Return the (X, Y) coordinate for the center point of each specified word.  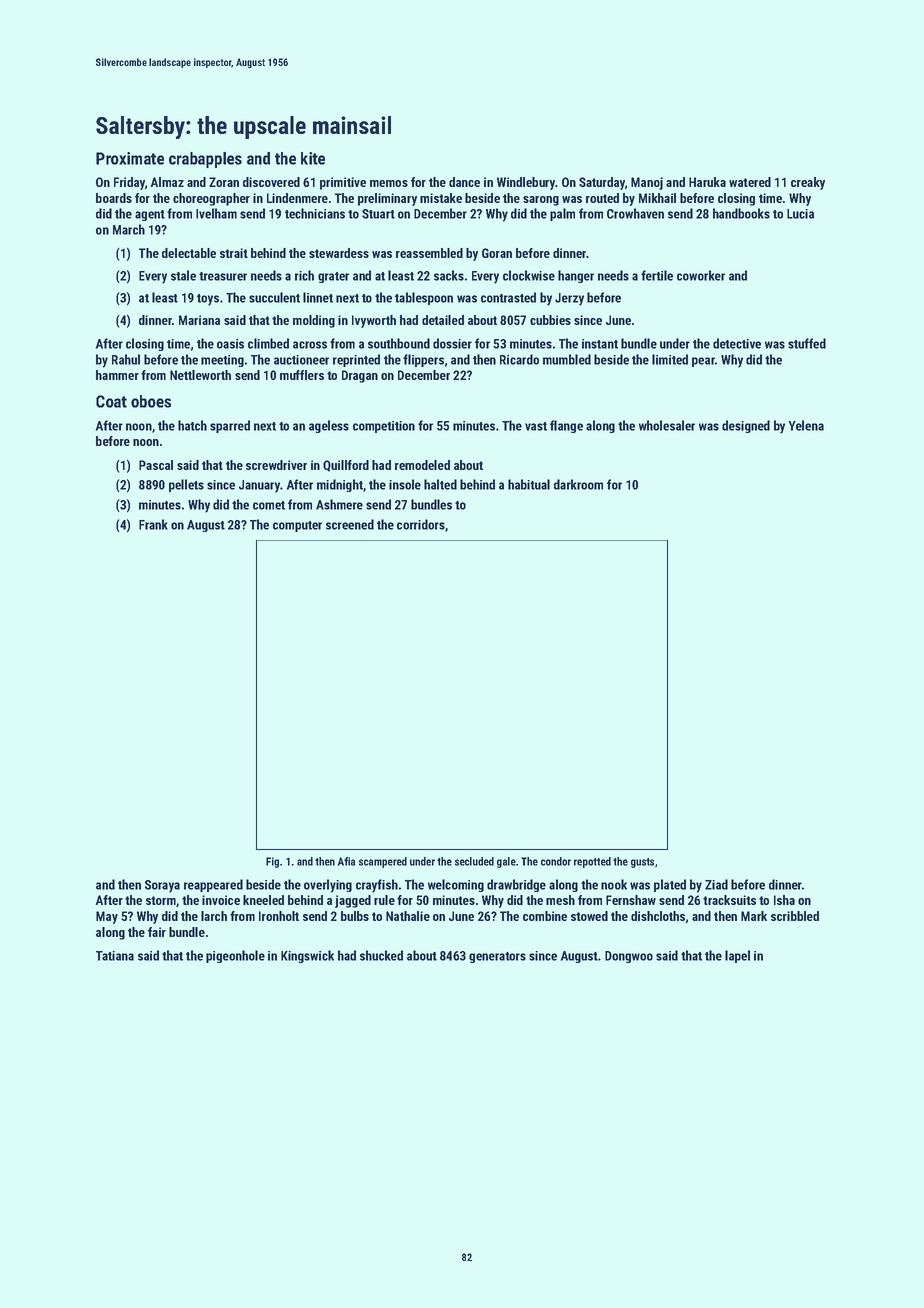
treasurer (223, 276)
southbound (399, 343)
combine (545, 916)
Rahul (126, 359)
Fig (272, 862)
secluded (474, 861)
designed (746, 426)
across (310, 345)
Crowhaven (635, 213)
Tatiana (115, 956)
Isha (784, 900)
